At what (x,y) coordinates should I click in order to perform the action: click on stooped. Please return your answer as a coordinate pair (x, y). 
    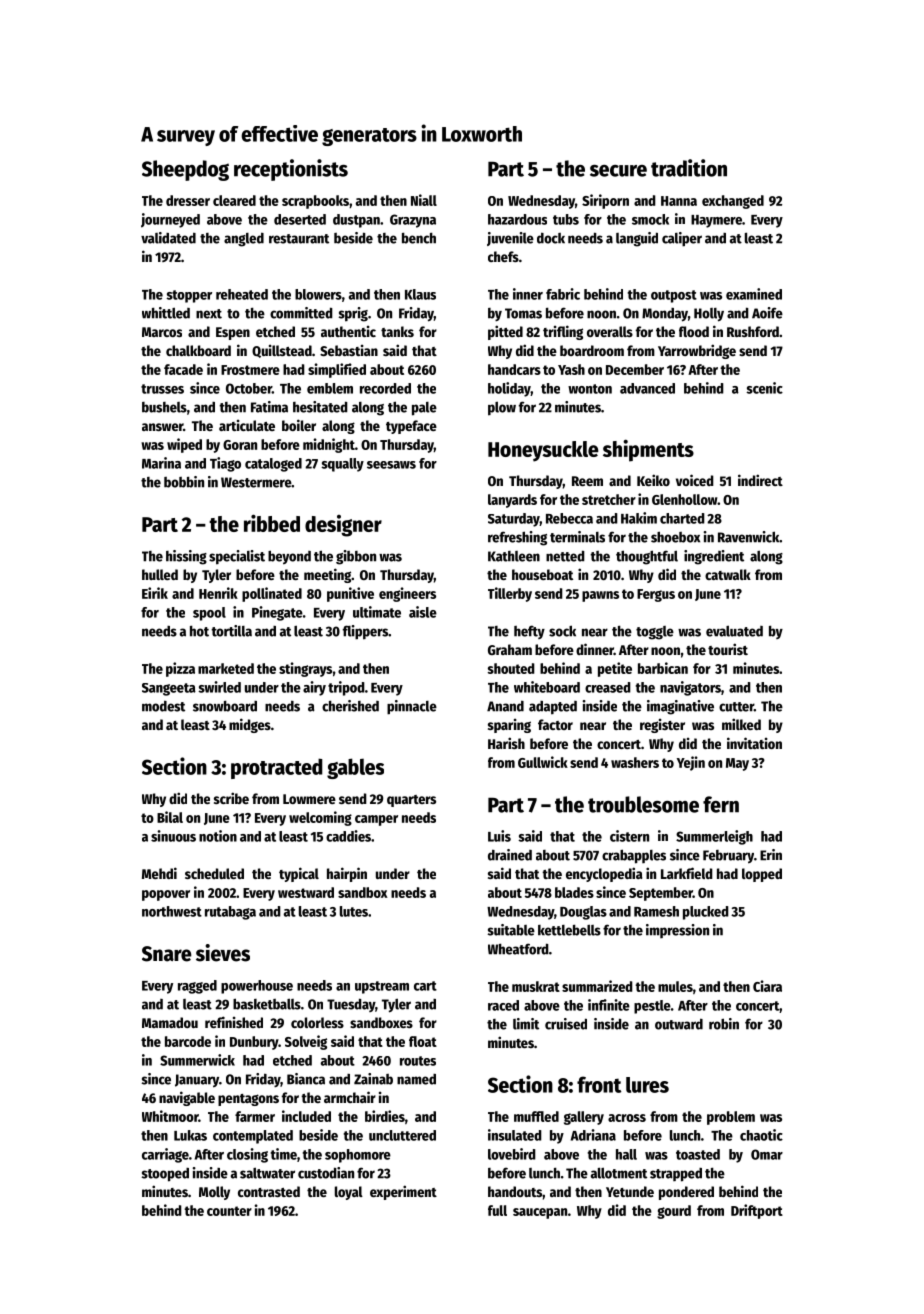
    Looking at the image, I should click on (165, 1175).
